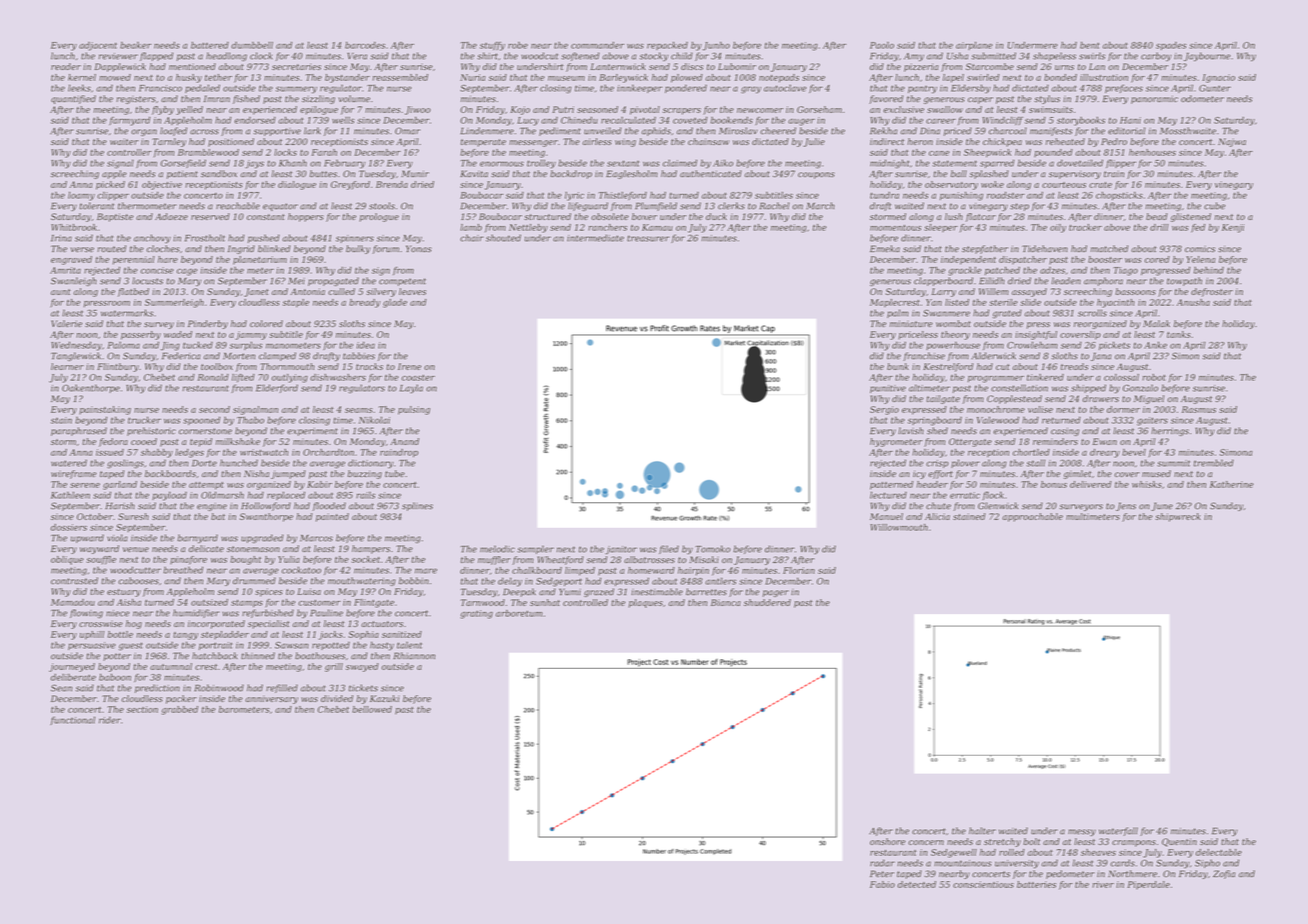 The height and width of the image is (924, 1308). What do you see at coordinates (157, 453) in the image?
I see `shabby` at bounding box center [157, 453].
